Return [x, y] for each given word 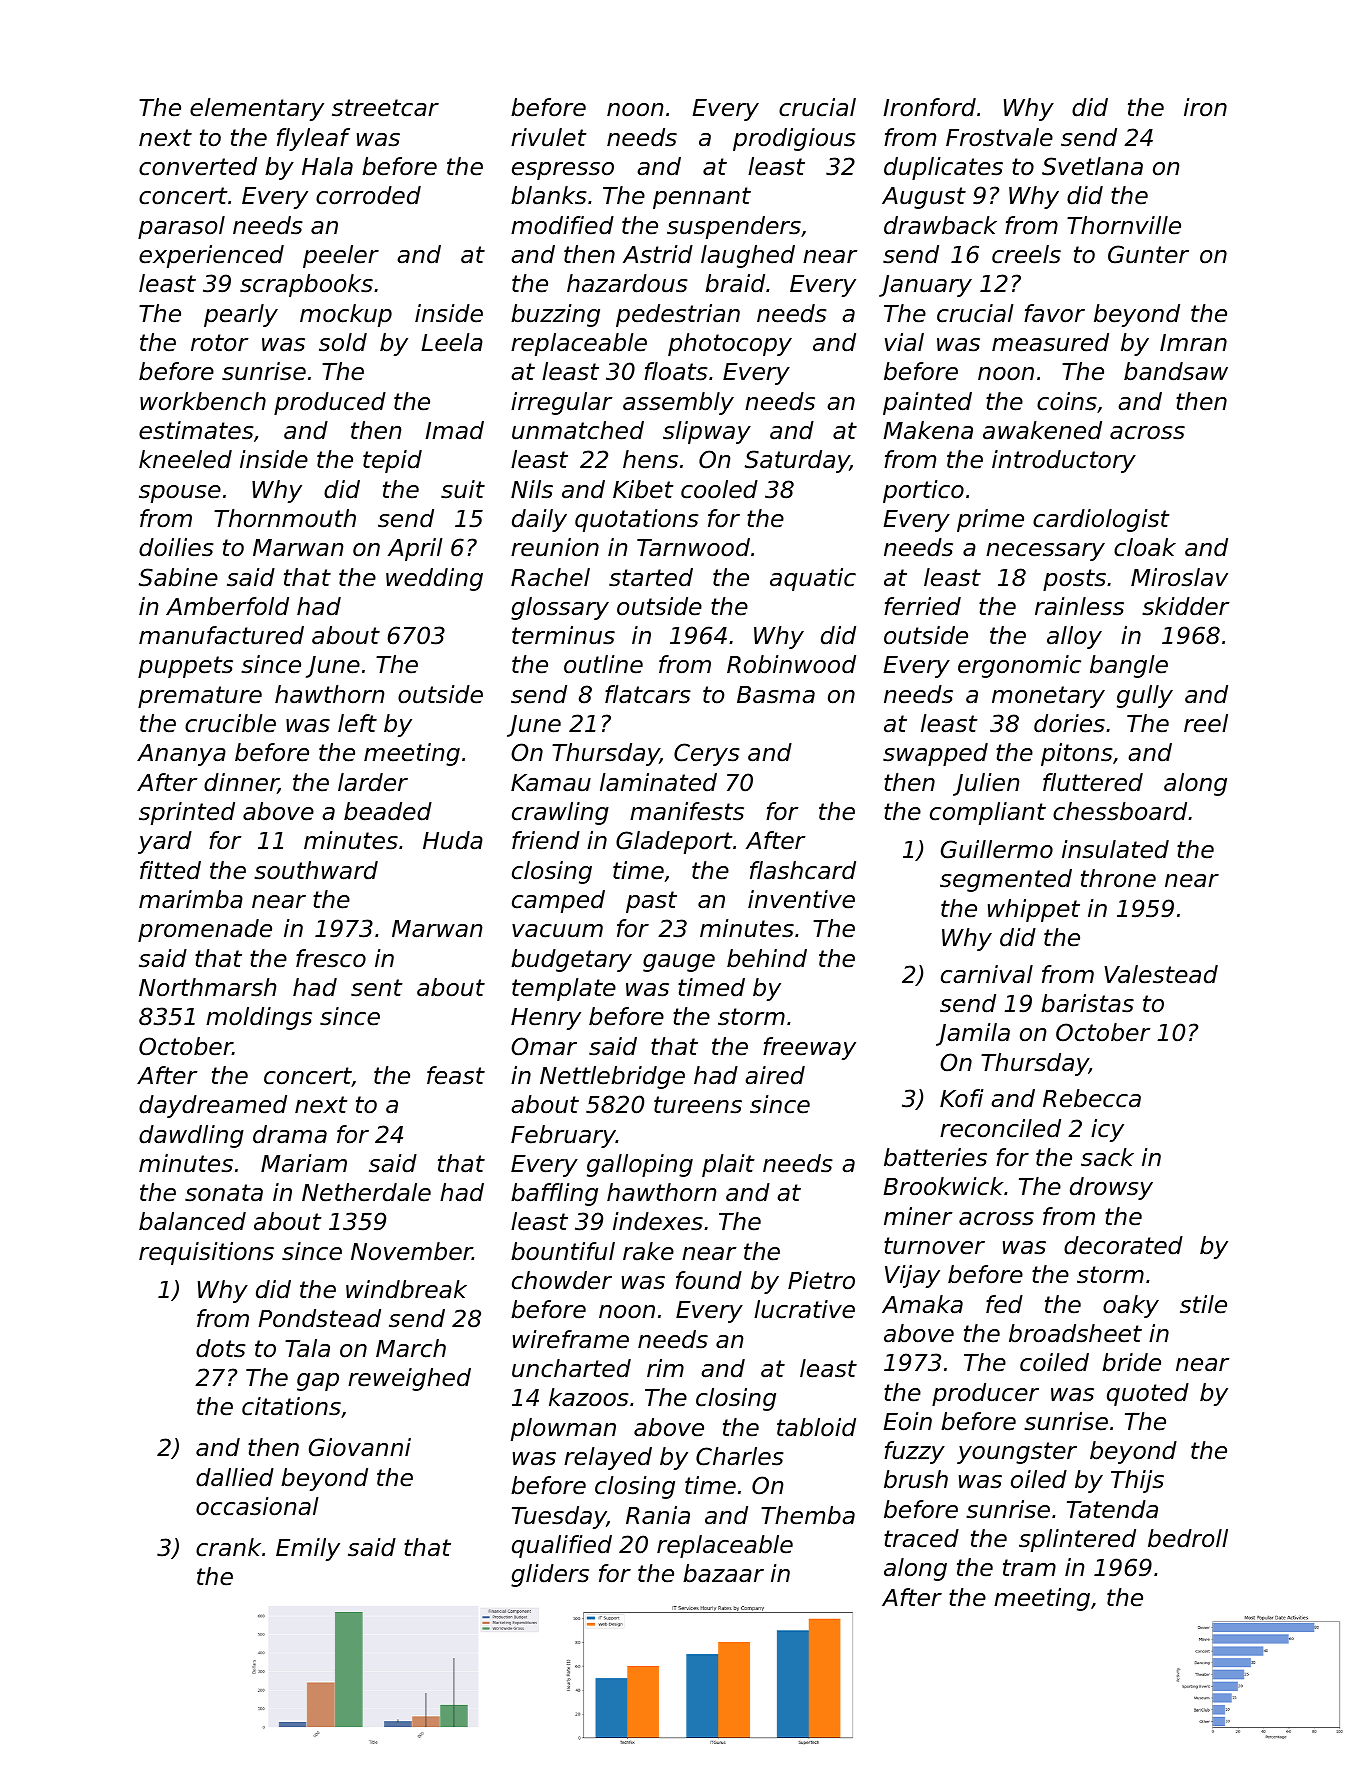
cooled [719, 489]
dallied [235, 1477]
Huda [453, 840]
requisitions [206, 1253]
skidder [1186, 606]
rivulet [549, 137]
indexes [658, 1221]
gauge [679, 963]
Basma [776, 695]
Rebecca [1092, 1098]
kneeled [185, 459]
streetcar [385, 108]
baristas [1087, 1003]
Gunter [1148, 254]
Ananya [181, 755]
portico [923, 491]
